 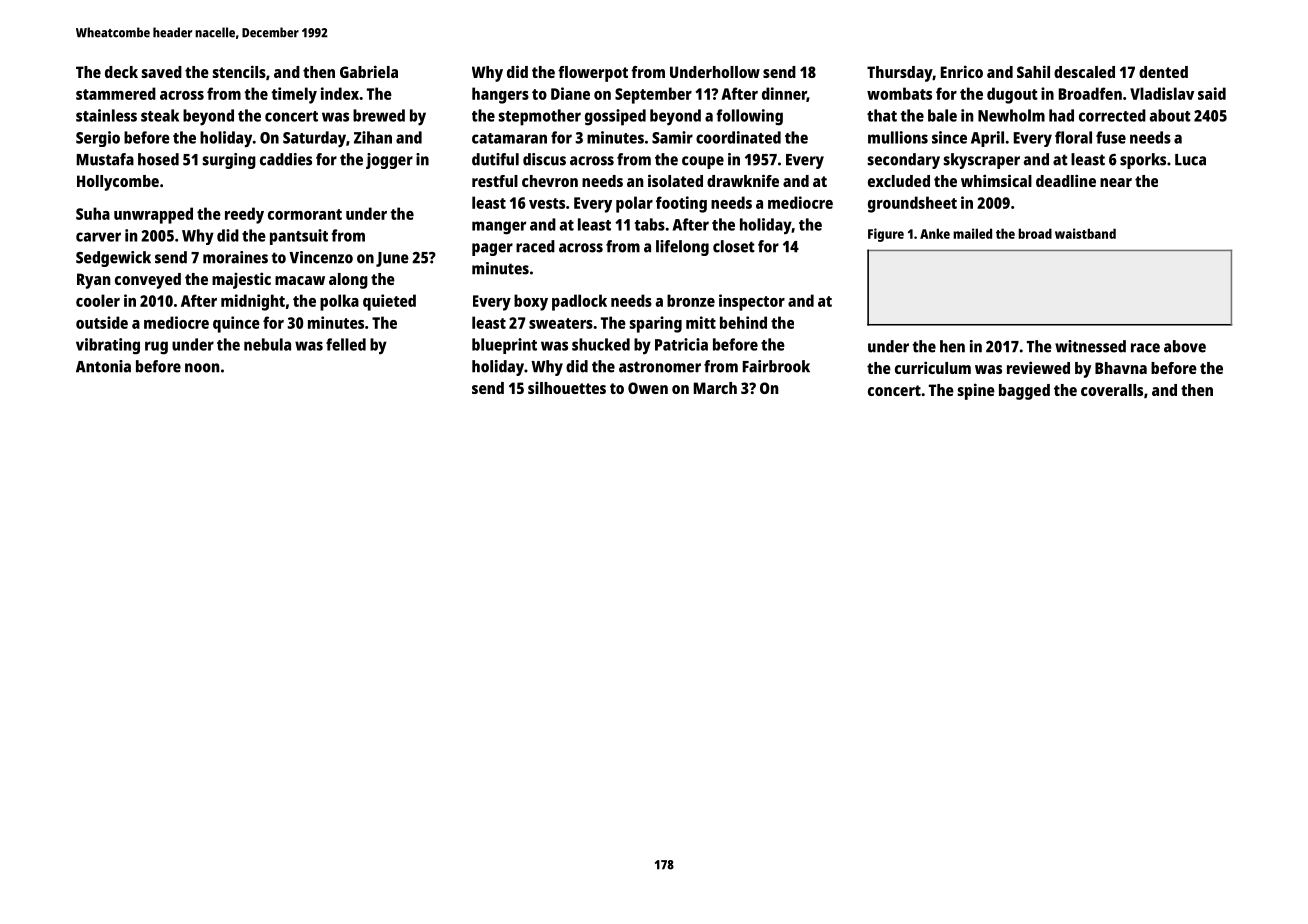 What do you see at coordinates (161, 72) in the screenshot?
I see `saved` at bounding box center [161, 72].
